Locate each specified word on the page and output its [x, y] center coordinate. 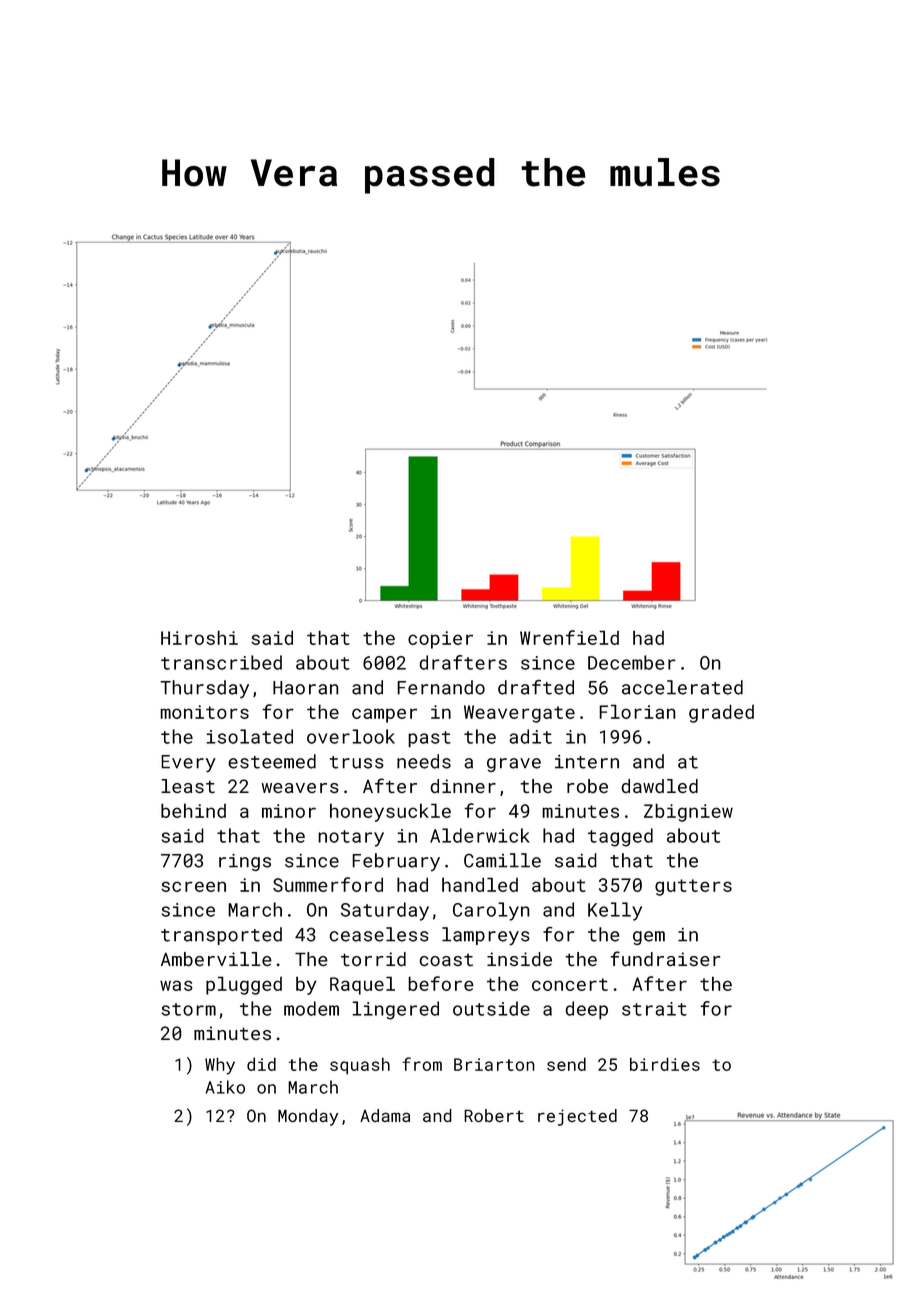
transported [221, 936]
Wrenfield [569, 637]
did [261, 1064]
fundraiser [665, 958]
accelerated [682, 687]
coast [446, 960]
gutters [693, 887]
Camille [502, 860]
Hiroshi [199, 637]
